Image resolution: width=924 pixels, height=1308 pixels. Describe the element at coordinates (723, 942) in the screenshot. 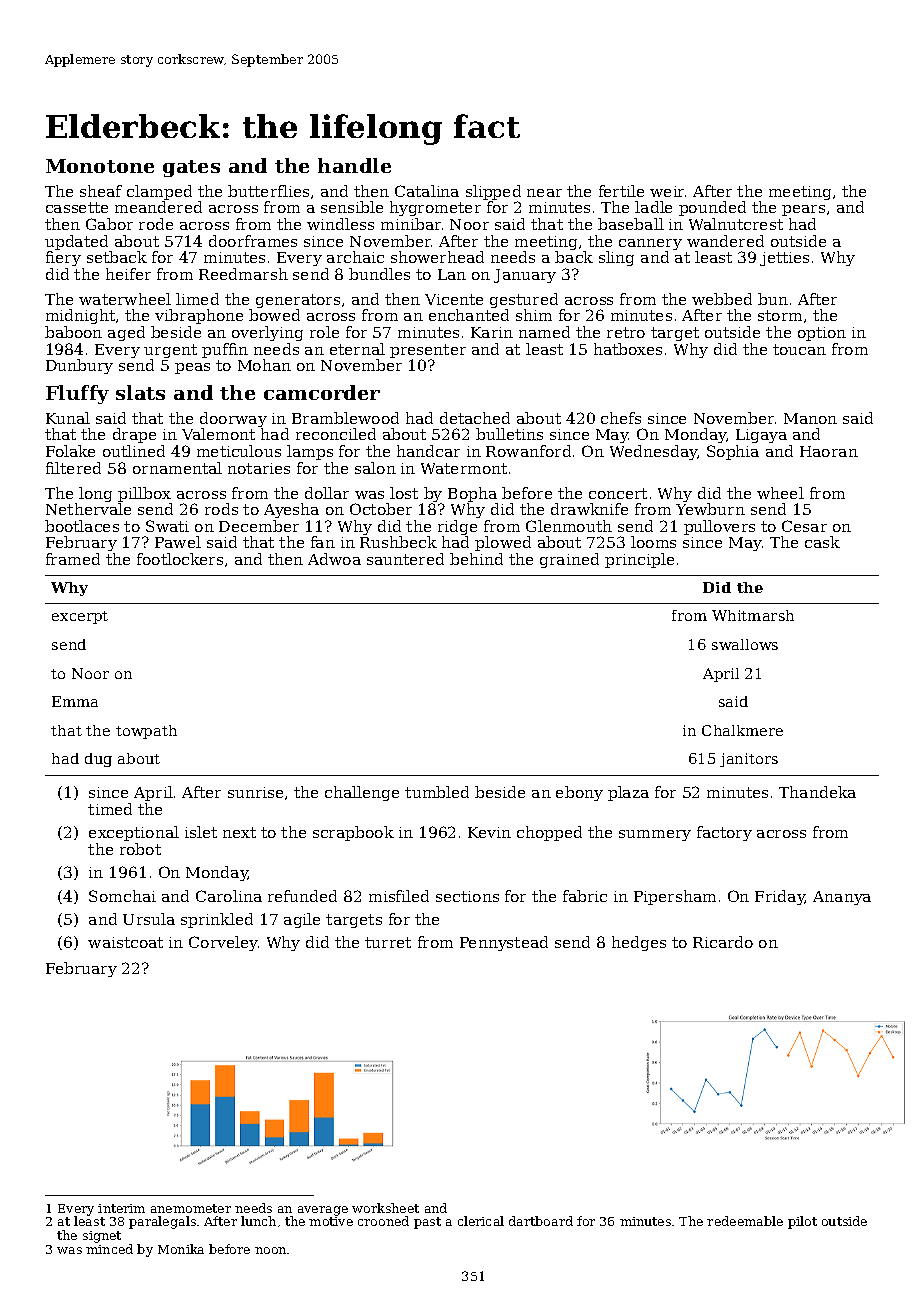

I see `Ricardo` at that location.
